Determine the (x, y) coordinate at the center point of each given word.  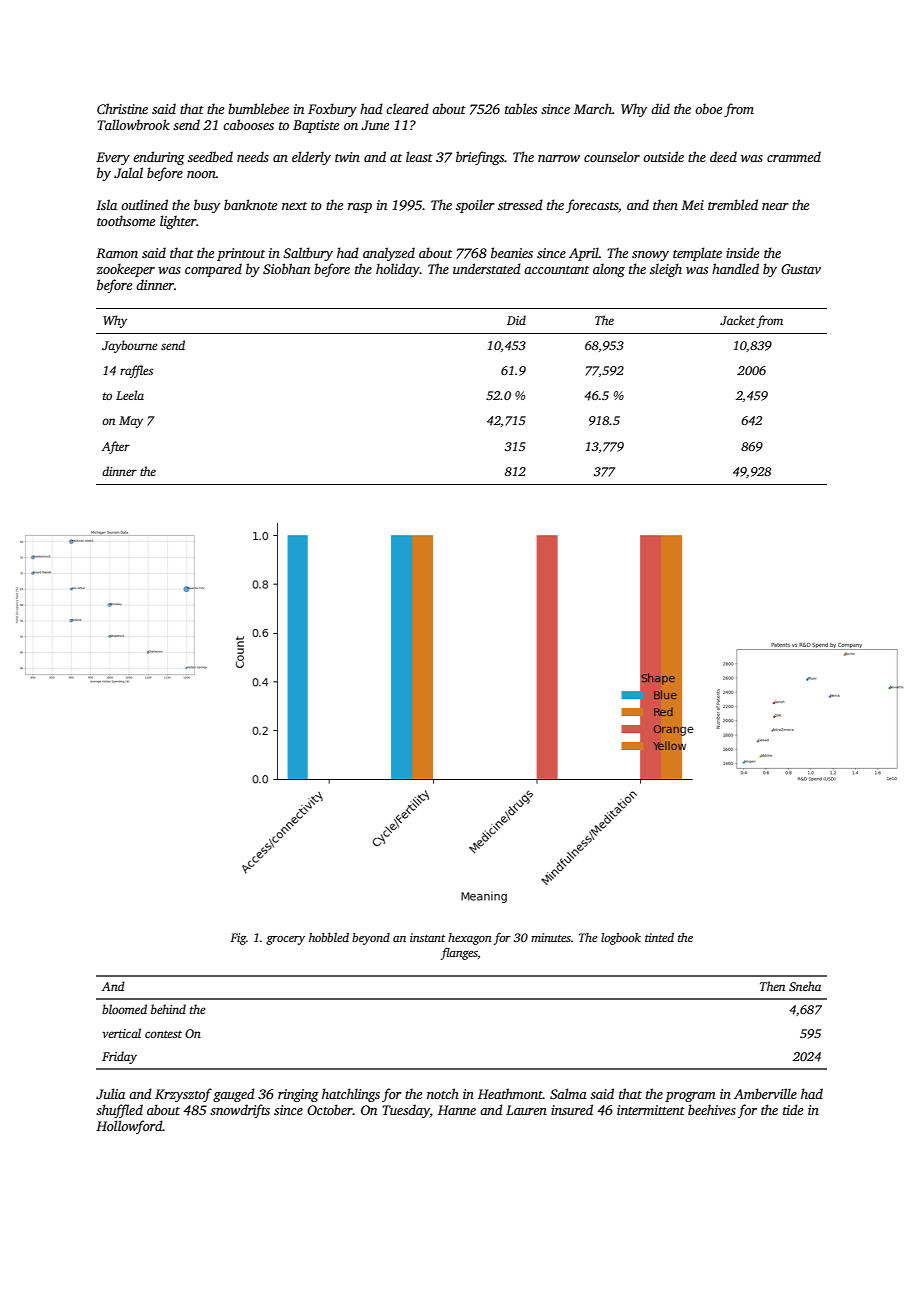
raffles (136, 371)
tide (793, 1109)
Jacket (737, 320)
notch (443, 1093)
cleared (407, 108)
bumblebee (258, 108)
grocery (285, 940)
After (116, 447)
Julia (110, 1093)
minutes (551, 937)
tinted (659, 937)
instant (427, 937)
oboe (708, 108)
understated (487, 268)
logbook (621, 939)
